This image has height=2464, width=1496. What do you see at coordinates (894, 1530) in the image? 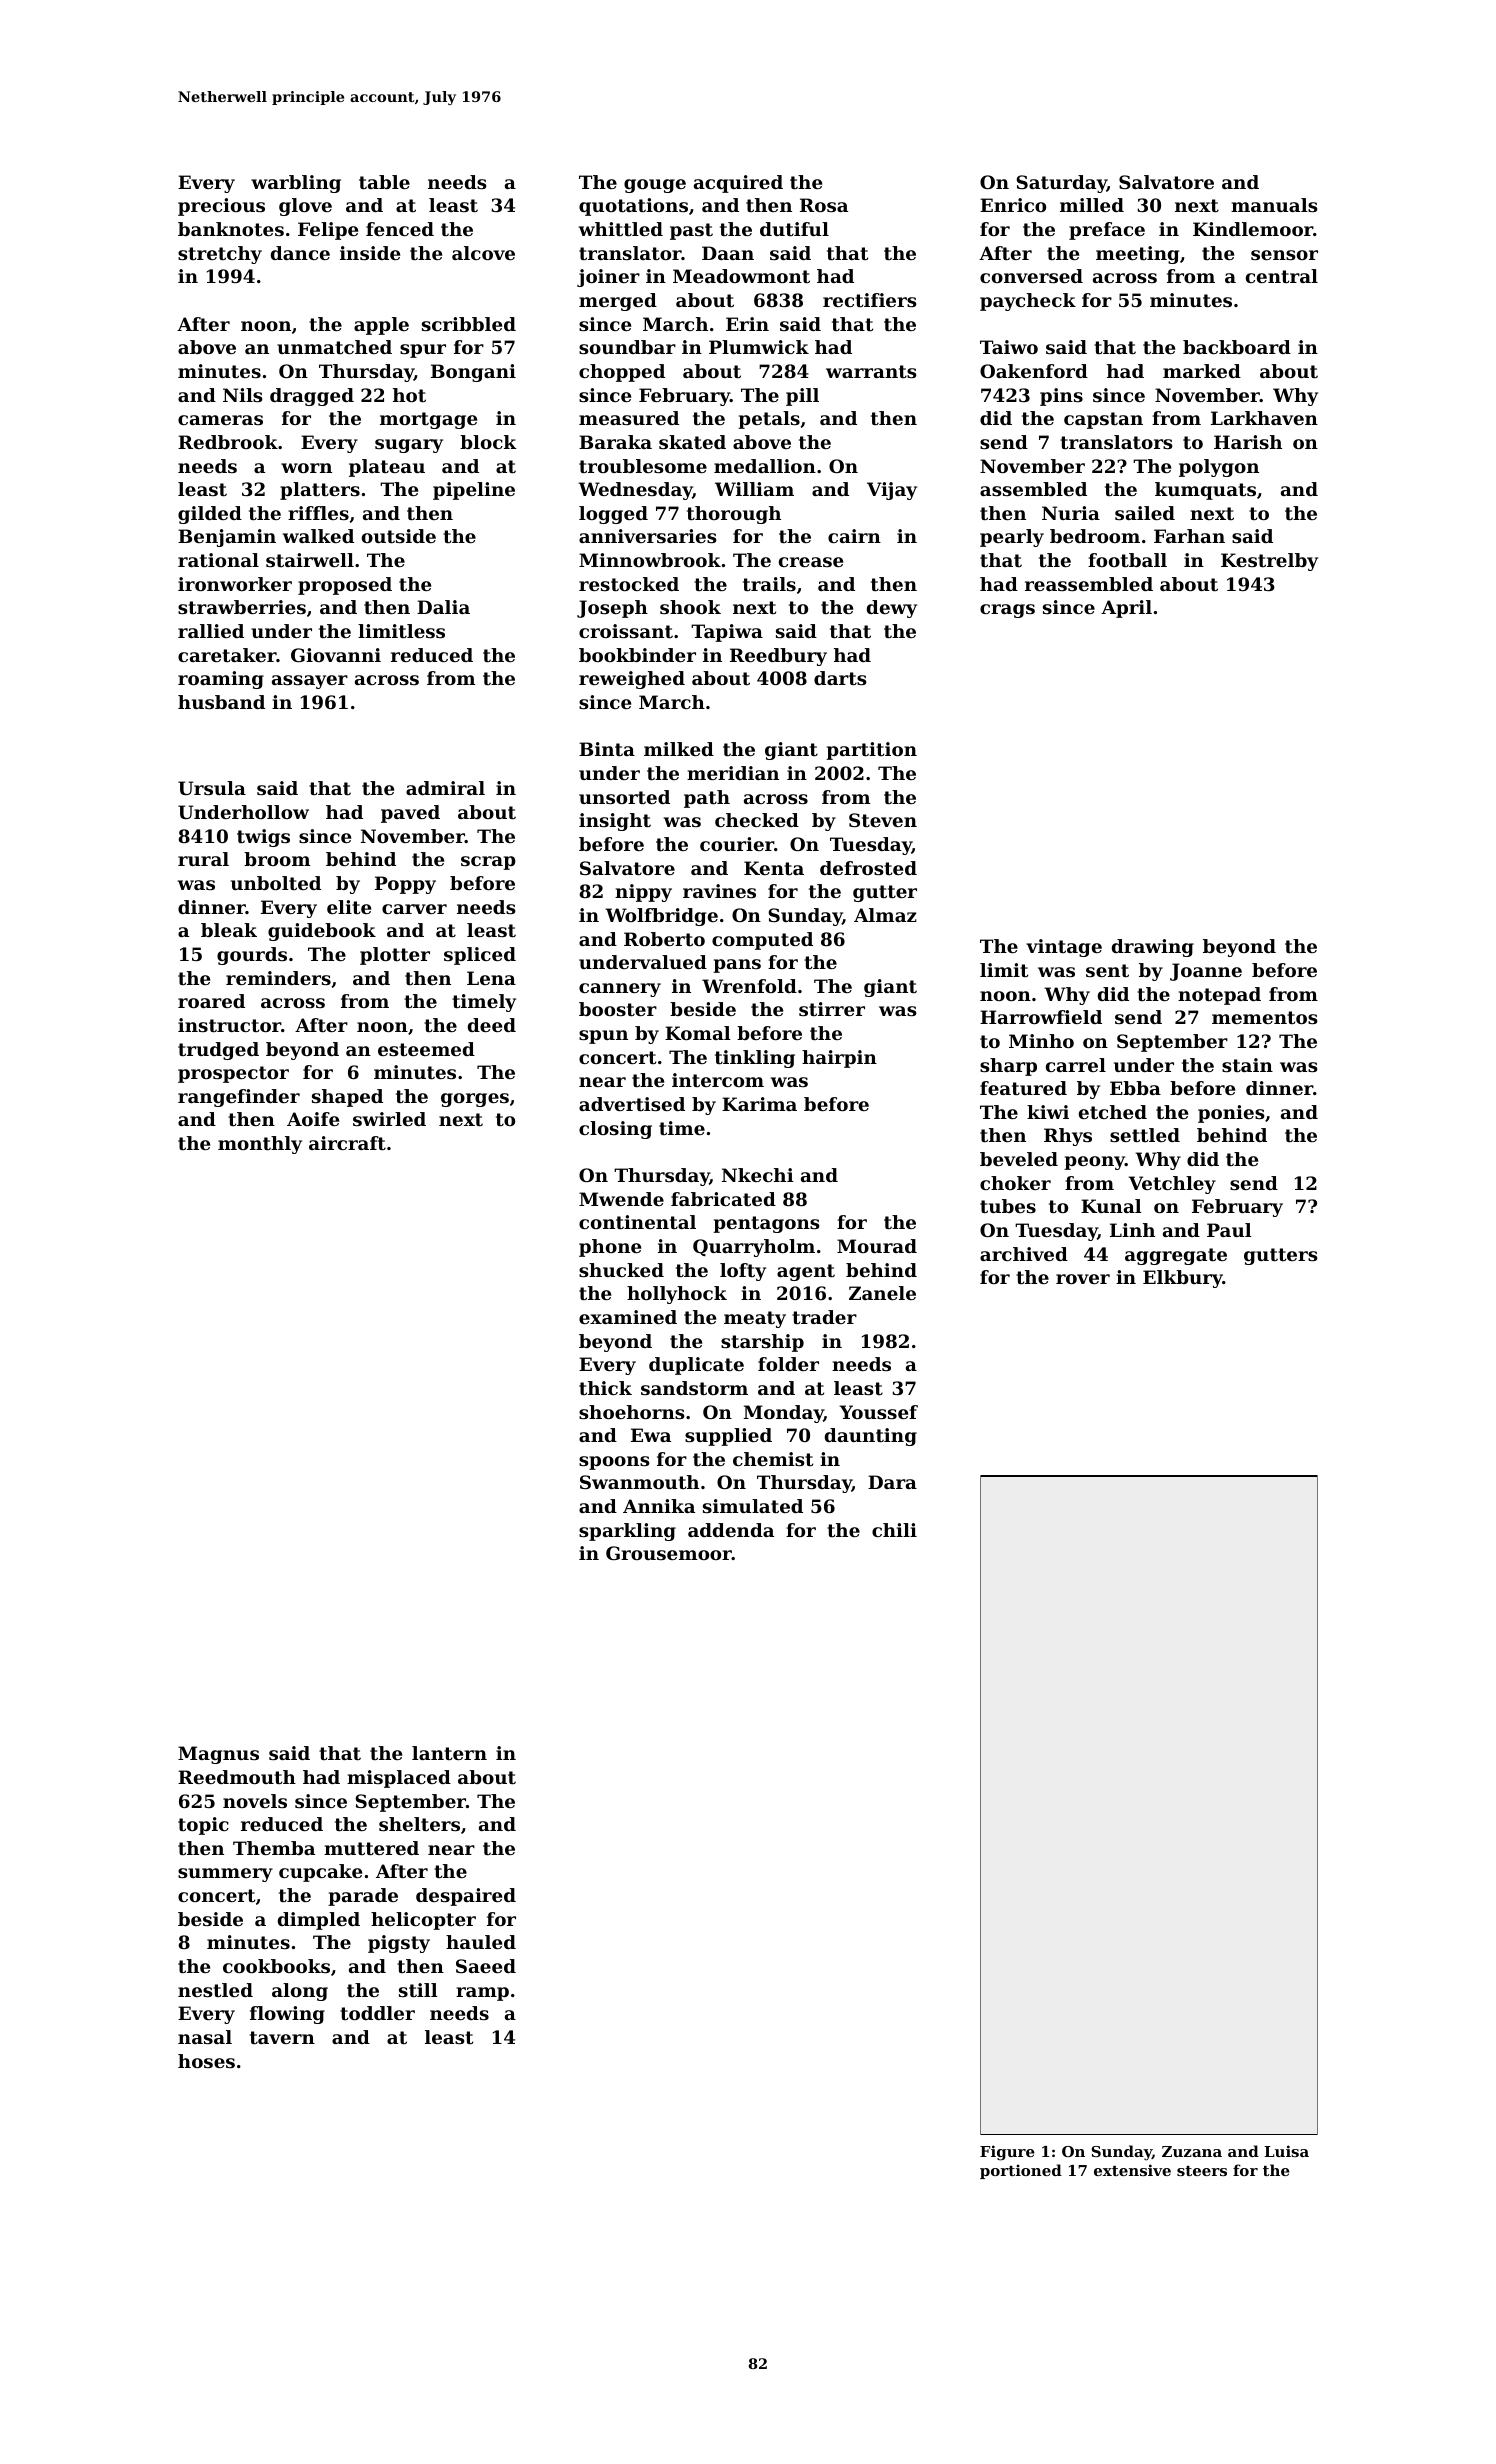
I see `chili` at bounding box center [894, 1530].
